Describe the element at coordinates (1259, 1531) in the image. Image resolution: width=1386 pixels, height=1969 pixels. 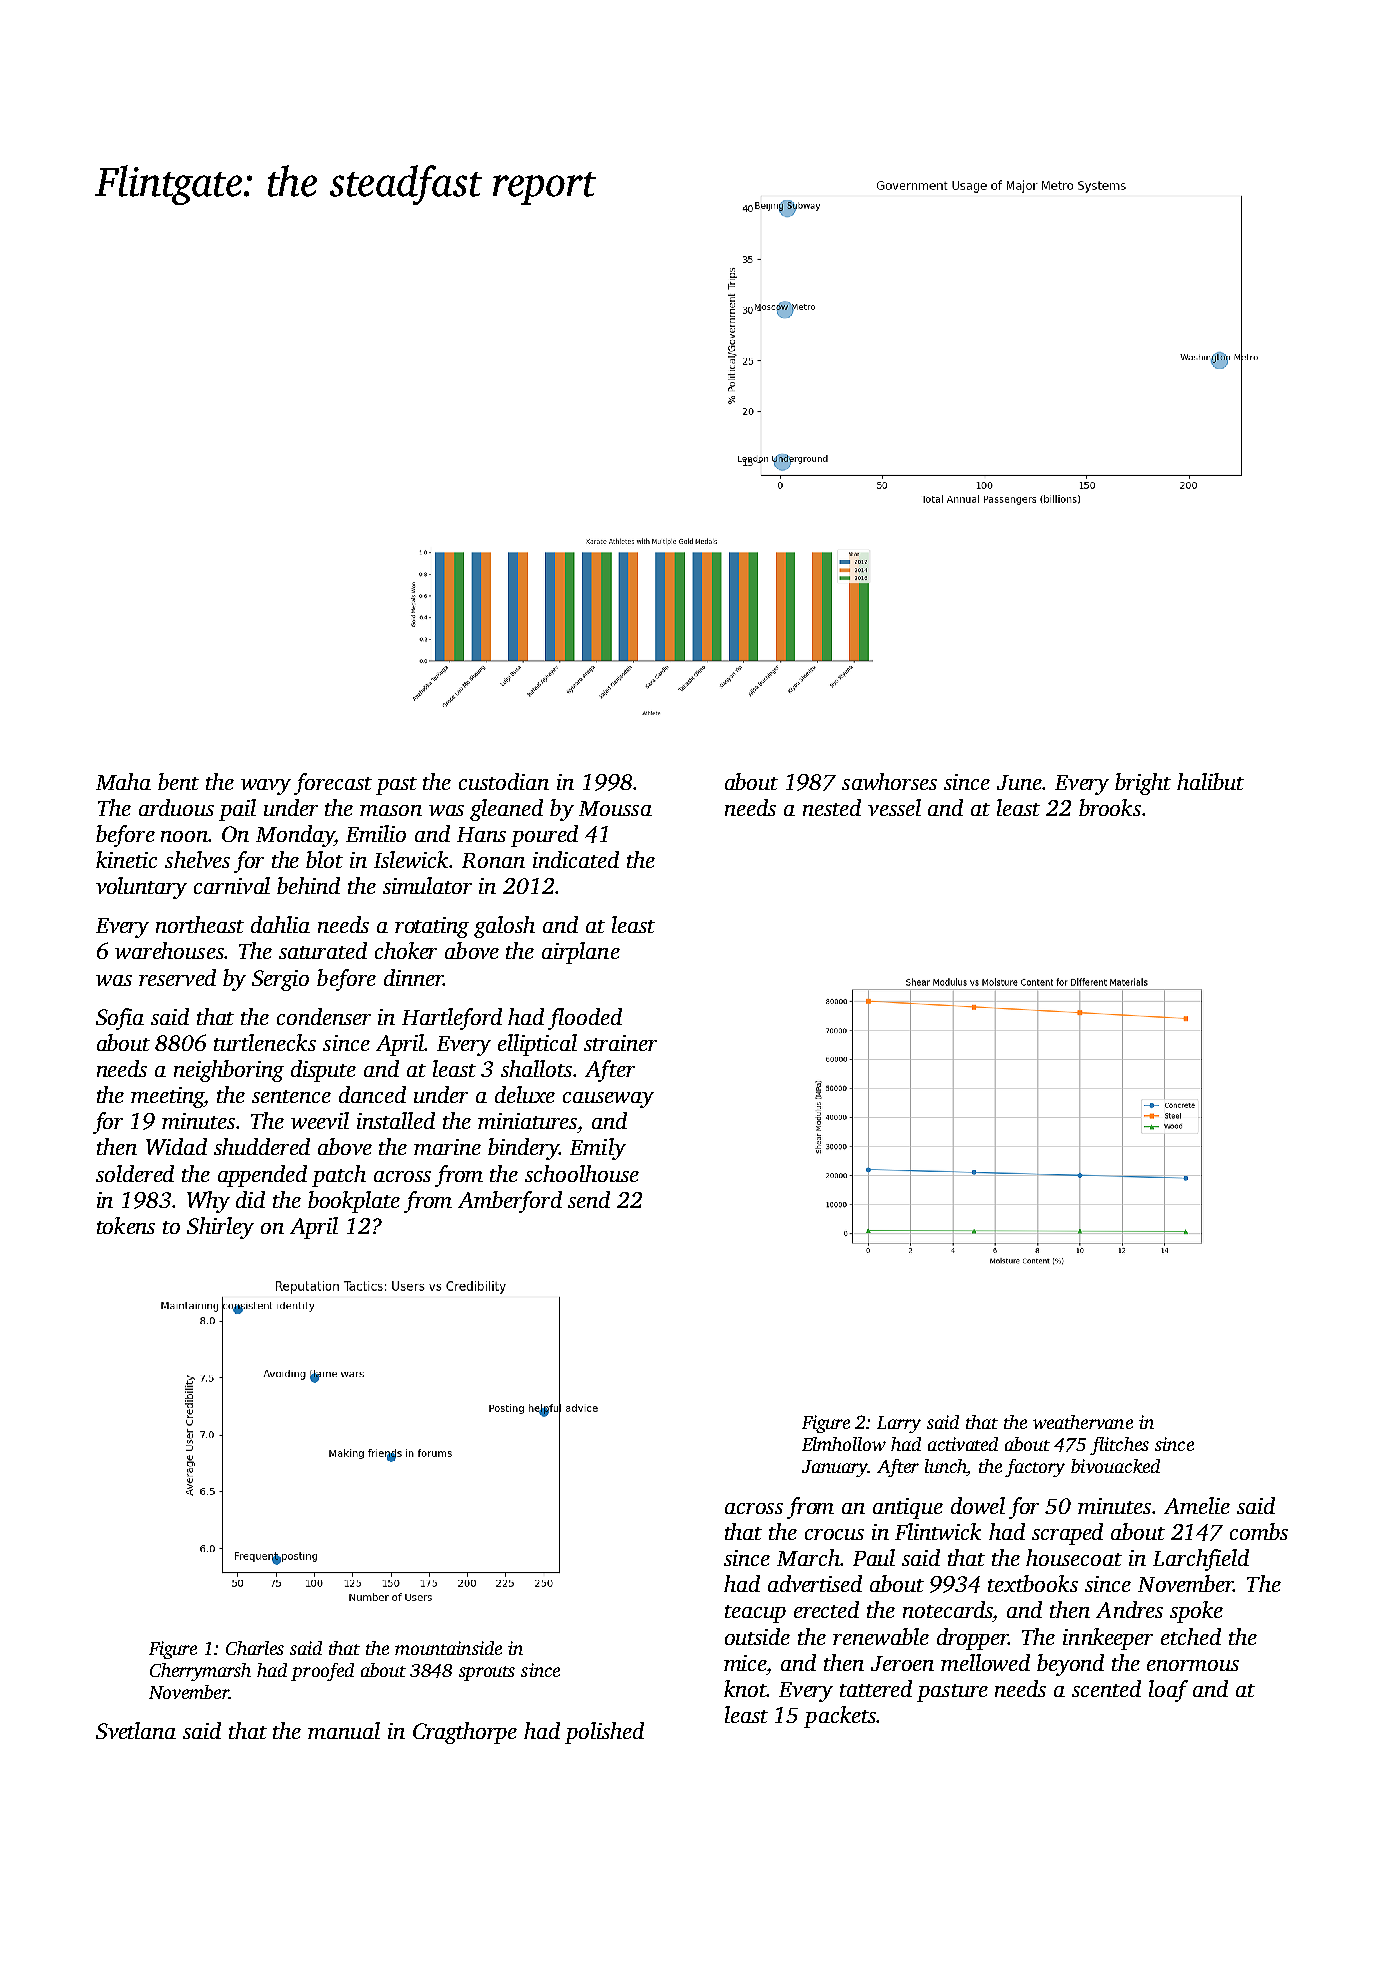
I see `combs` at that location.
